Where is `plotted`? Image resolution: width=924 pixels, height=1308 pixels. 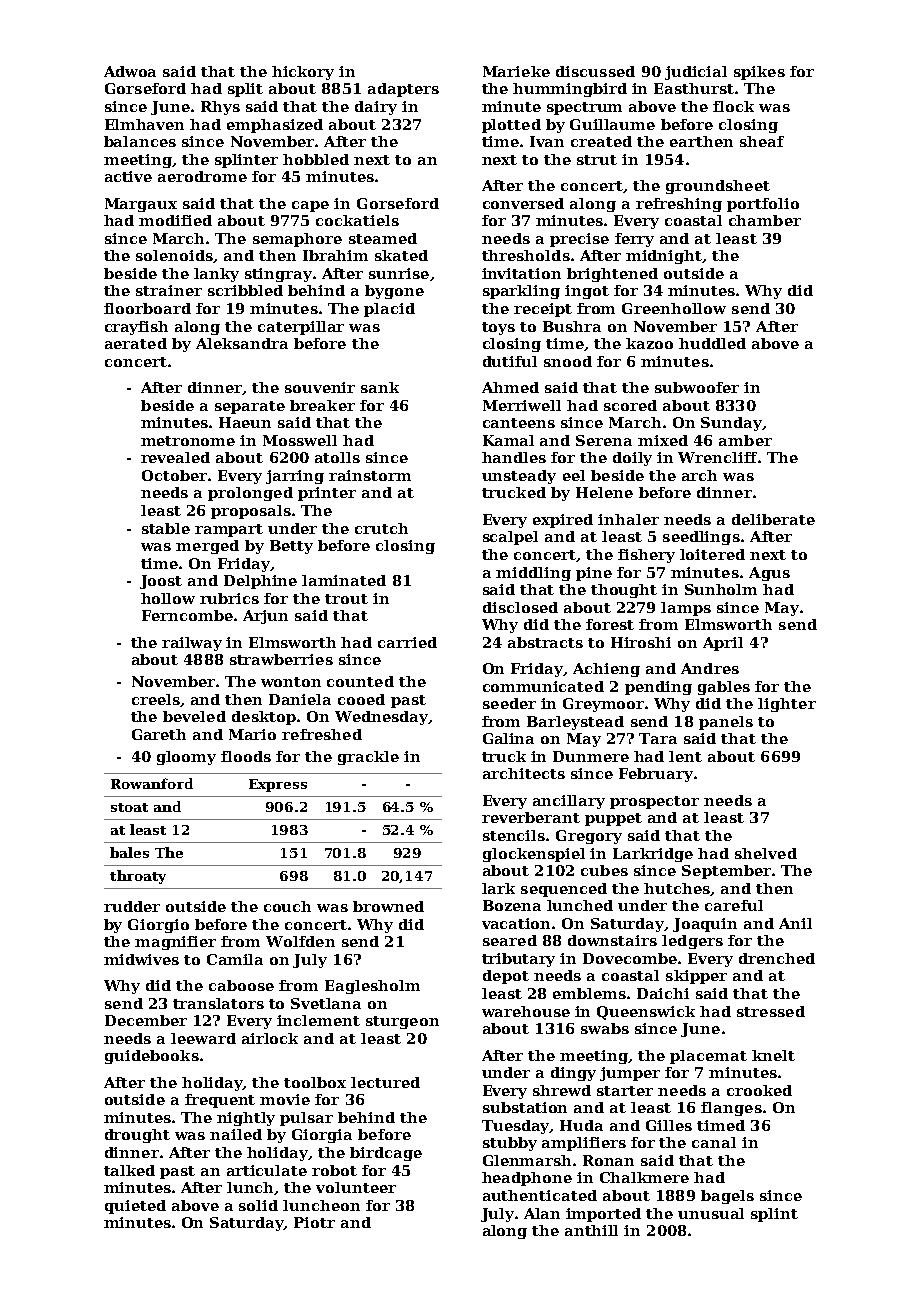
plotted is located at coordinates (511, 126).
